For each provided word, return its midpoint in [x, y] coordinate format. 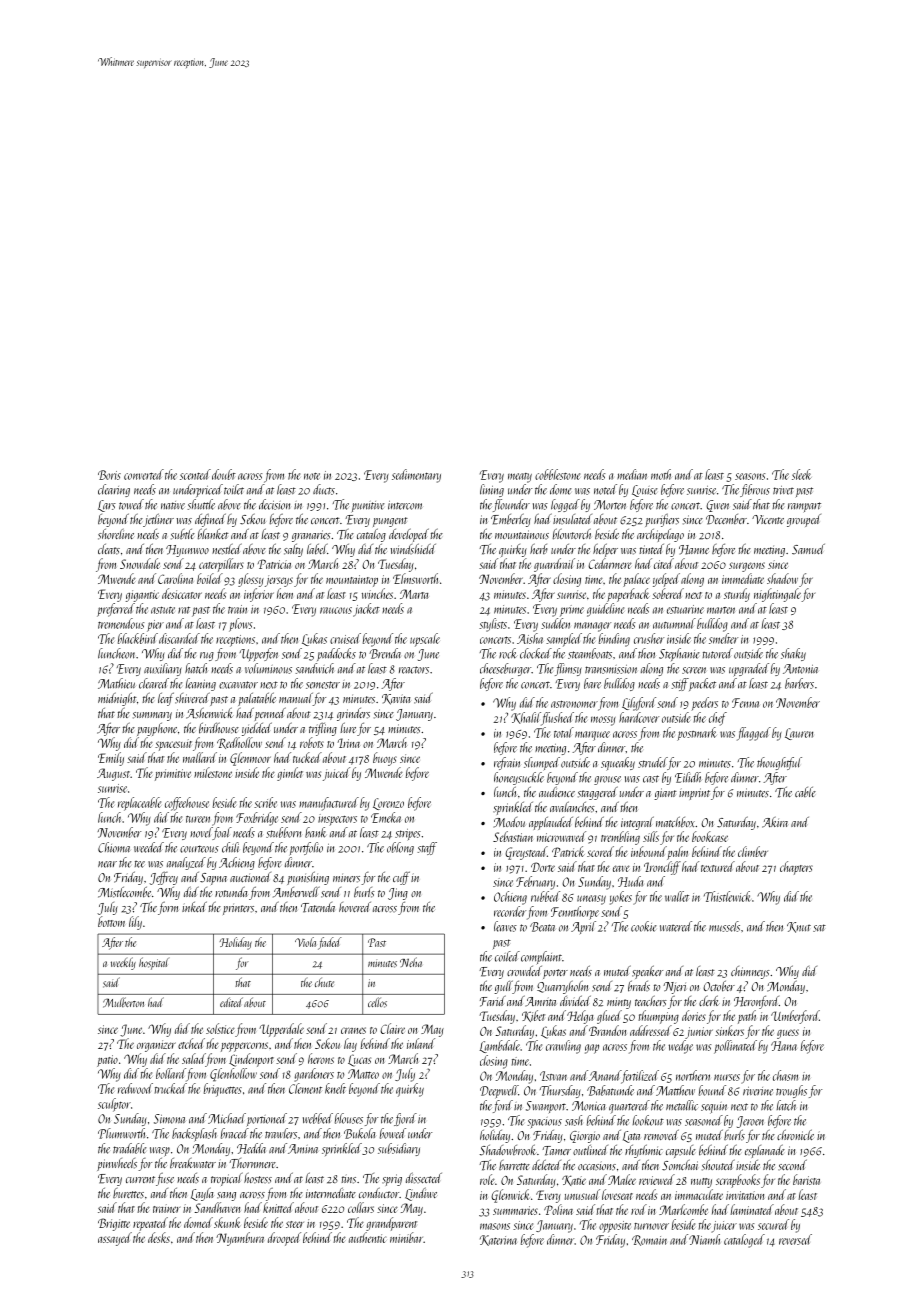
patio [107, 1061]
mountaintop [352, 581]
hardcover [639, 717]
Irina [349, 743]
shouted [718, 1165]
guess [788, 1034]
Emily [111, 759]
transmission [611, 669]
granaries [311, 536]
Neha [411, 962]
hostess [258, 1178]
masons [495, 1226]
